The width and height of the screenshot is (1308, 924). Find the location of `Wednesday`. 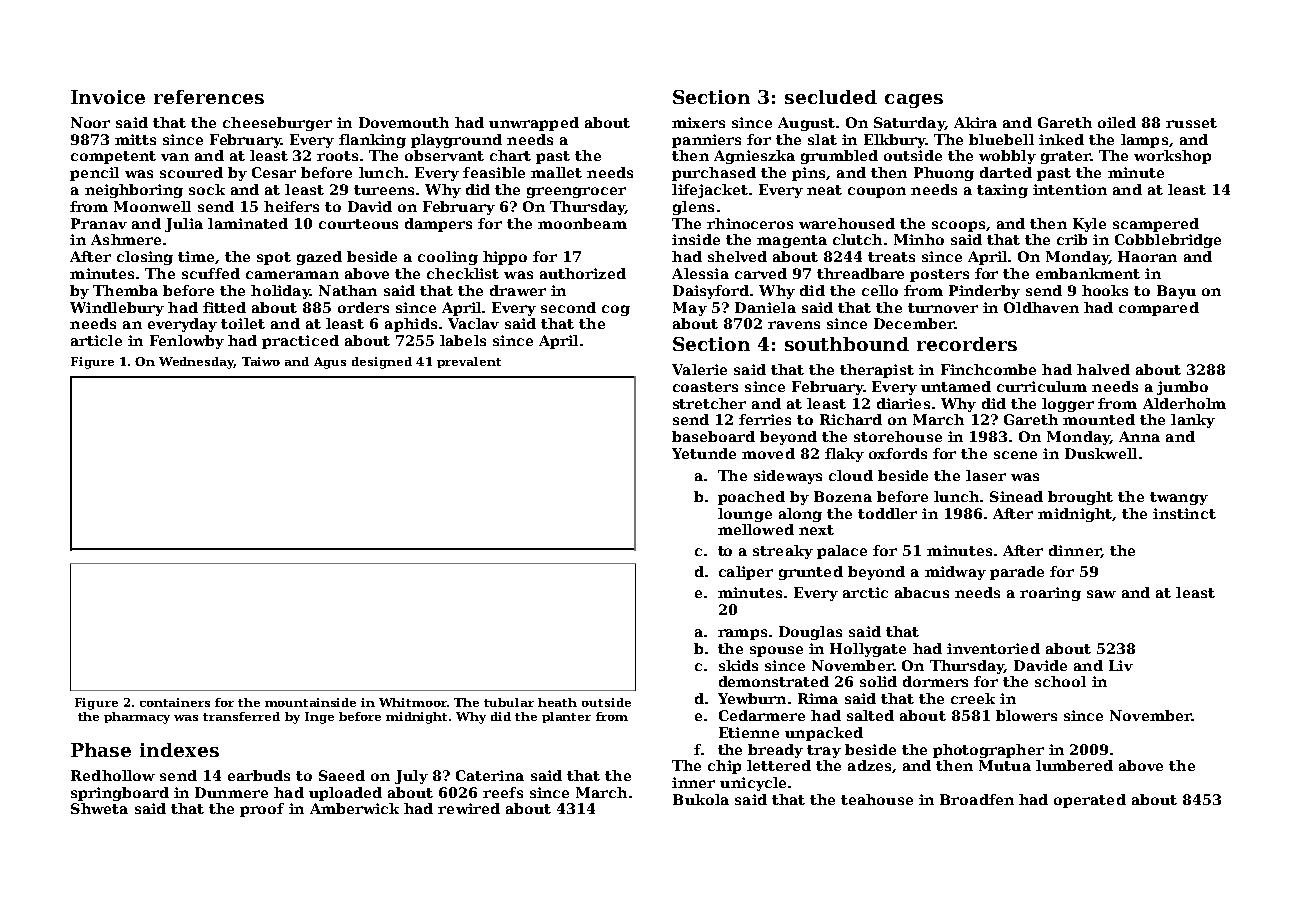

Wednesday is located at coordinates (196, 363).
